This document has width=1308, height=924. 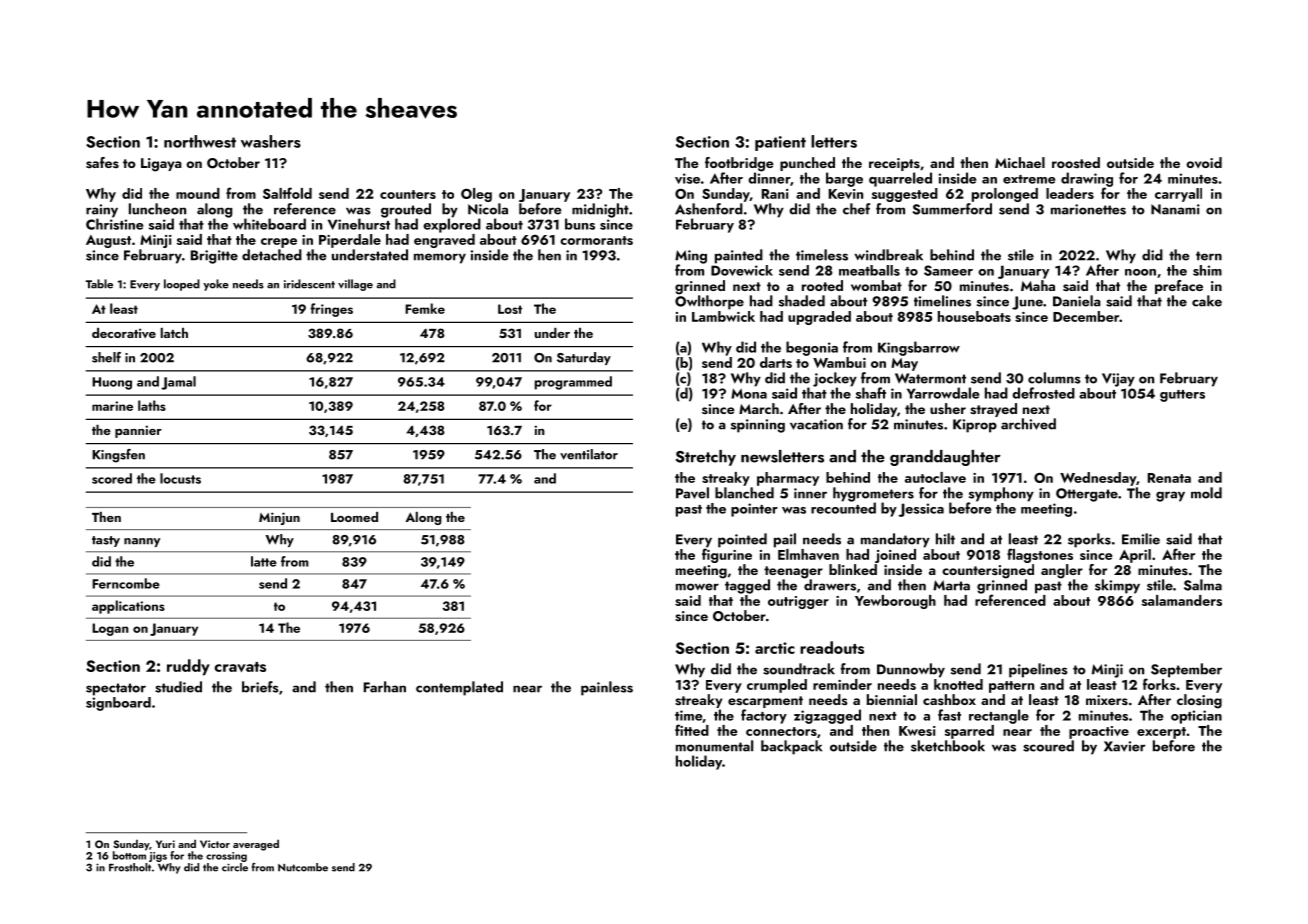 What do you see at coordinates (124, 333) in the document?
I see `decorative` at bounding box center [124, 333].
